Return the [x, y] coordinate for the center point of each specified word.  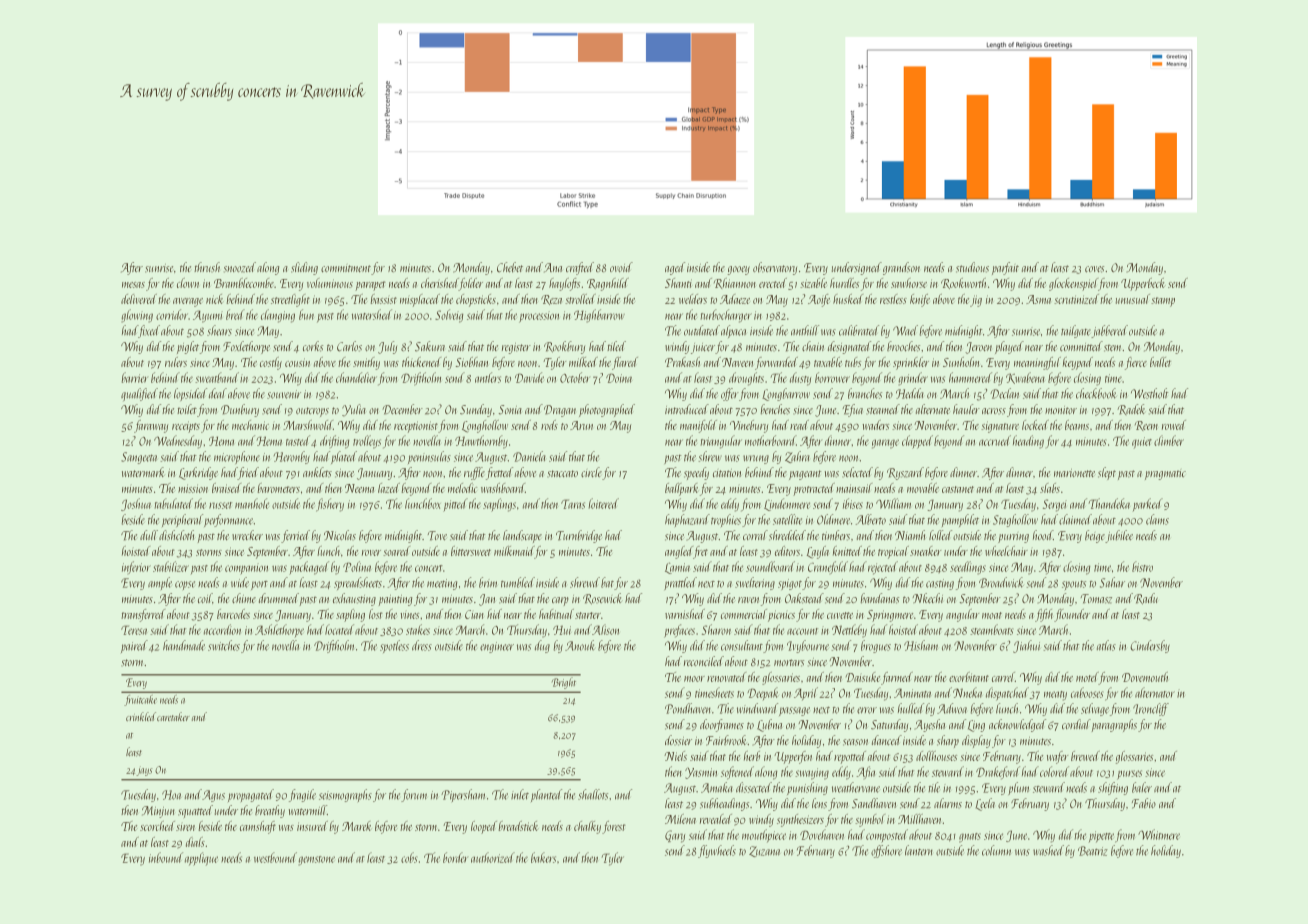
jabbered [1109, 331]
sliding [304, 268]
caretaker [173, 716]
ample [160, 583]
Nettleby [849, 631]
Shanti [678, 283]
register [516, 348]
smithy [366, 363]
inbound [166, 857]
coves [1094, 269]
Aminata [912, 693]
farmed [897, 678]
